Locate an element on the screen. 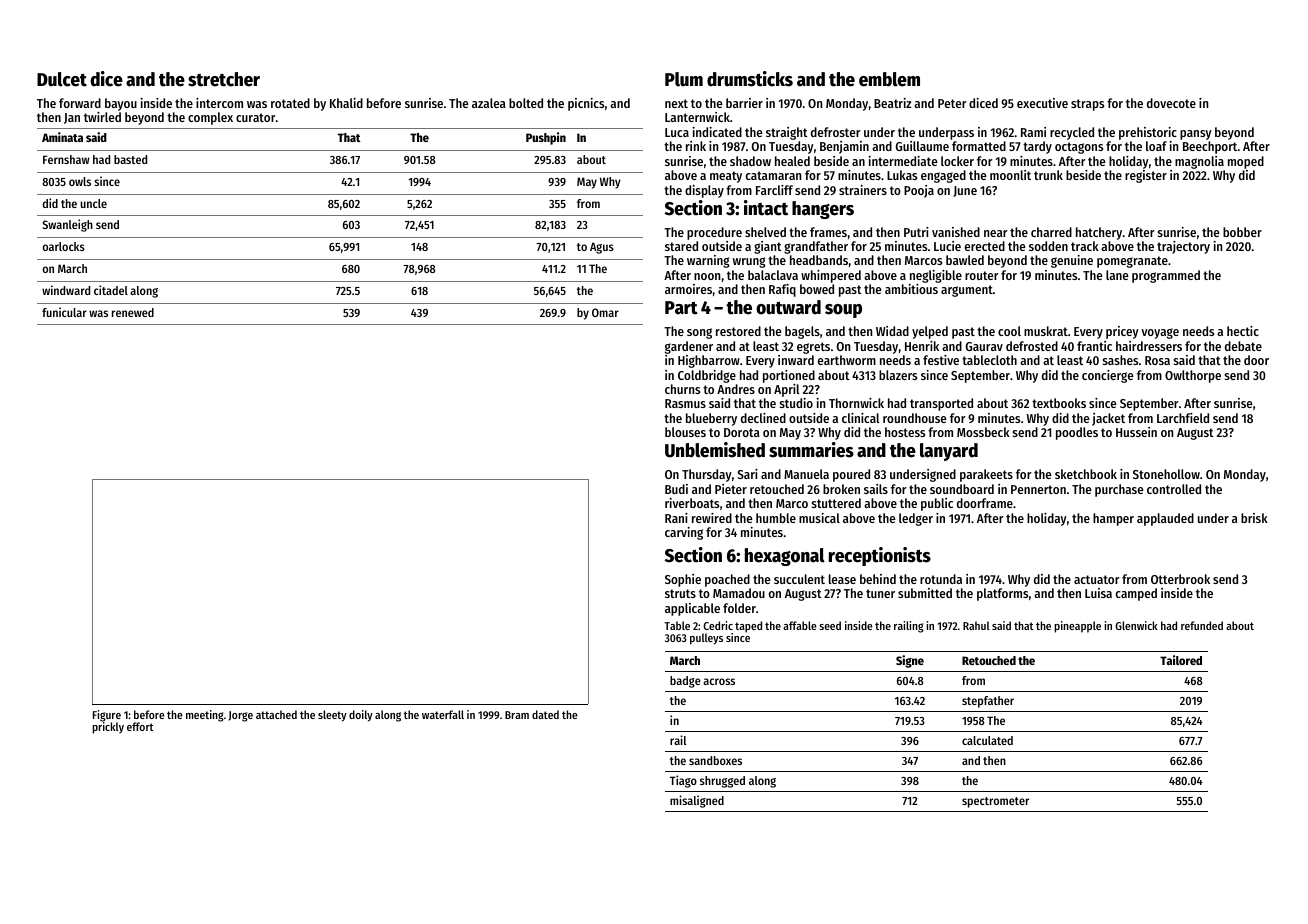 The image size is (1308, 924). Budi is located at coordinates (676, 489).
